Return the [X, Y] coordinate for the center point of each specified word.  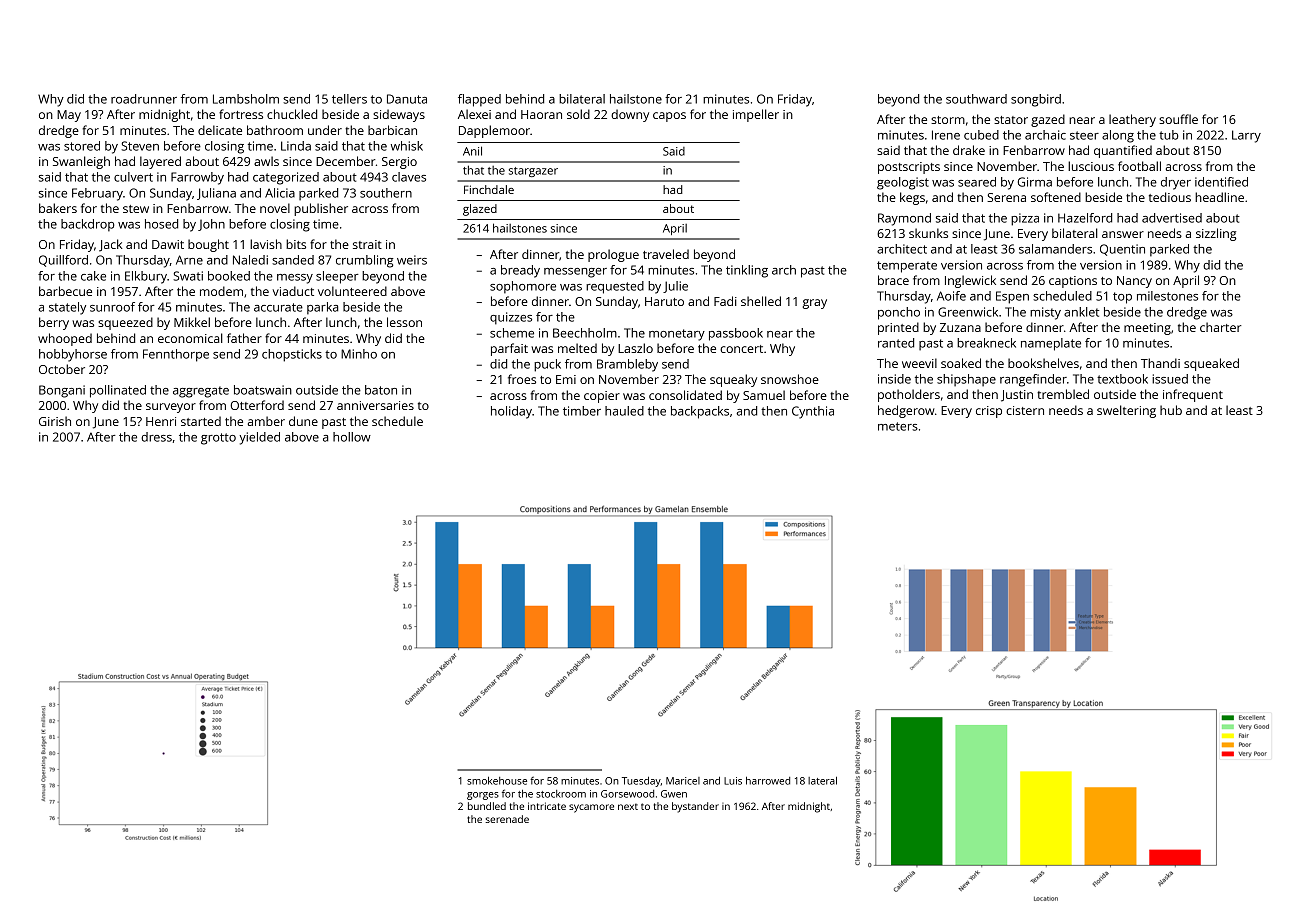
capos [669, 117]
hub [1171, 410]
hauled [624, 411]
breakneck [986, 343]
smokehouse [497, 781]
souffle [1178, 119]
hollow [352, 437]
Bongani [62, 391]
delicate [220, 130]
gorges [483, 796]
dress [156, 437]
